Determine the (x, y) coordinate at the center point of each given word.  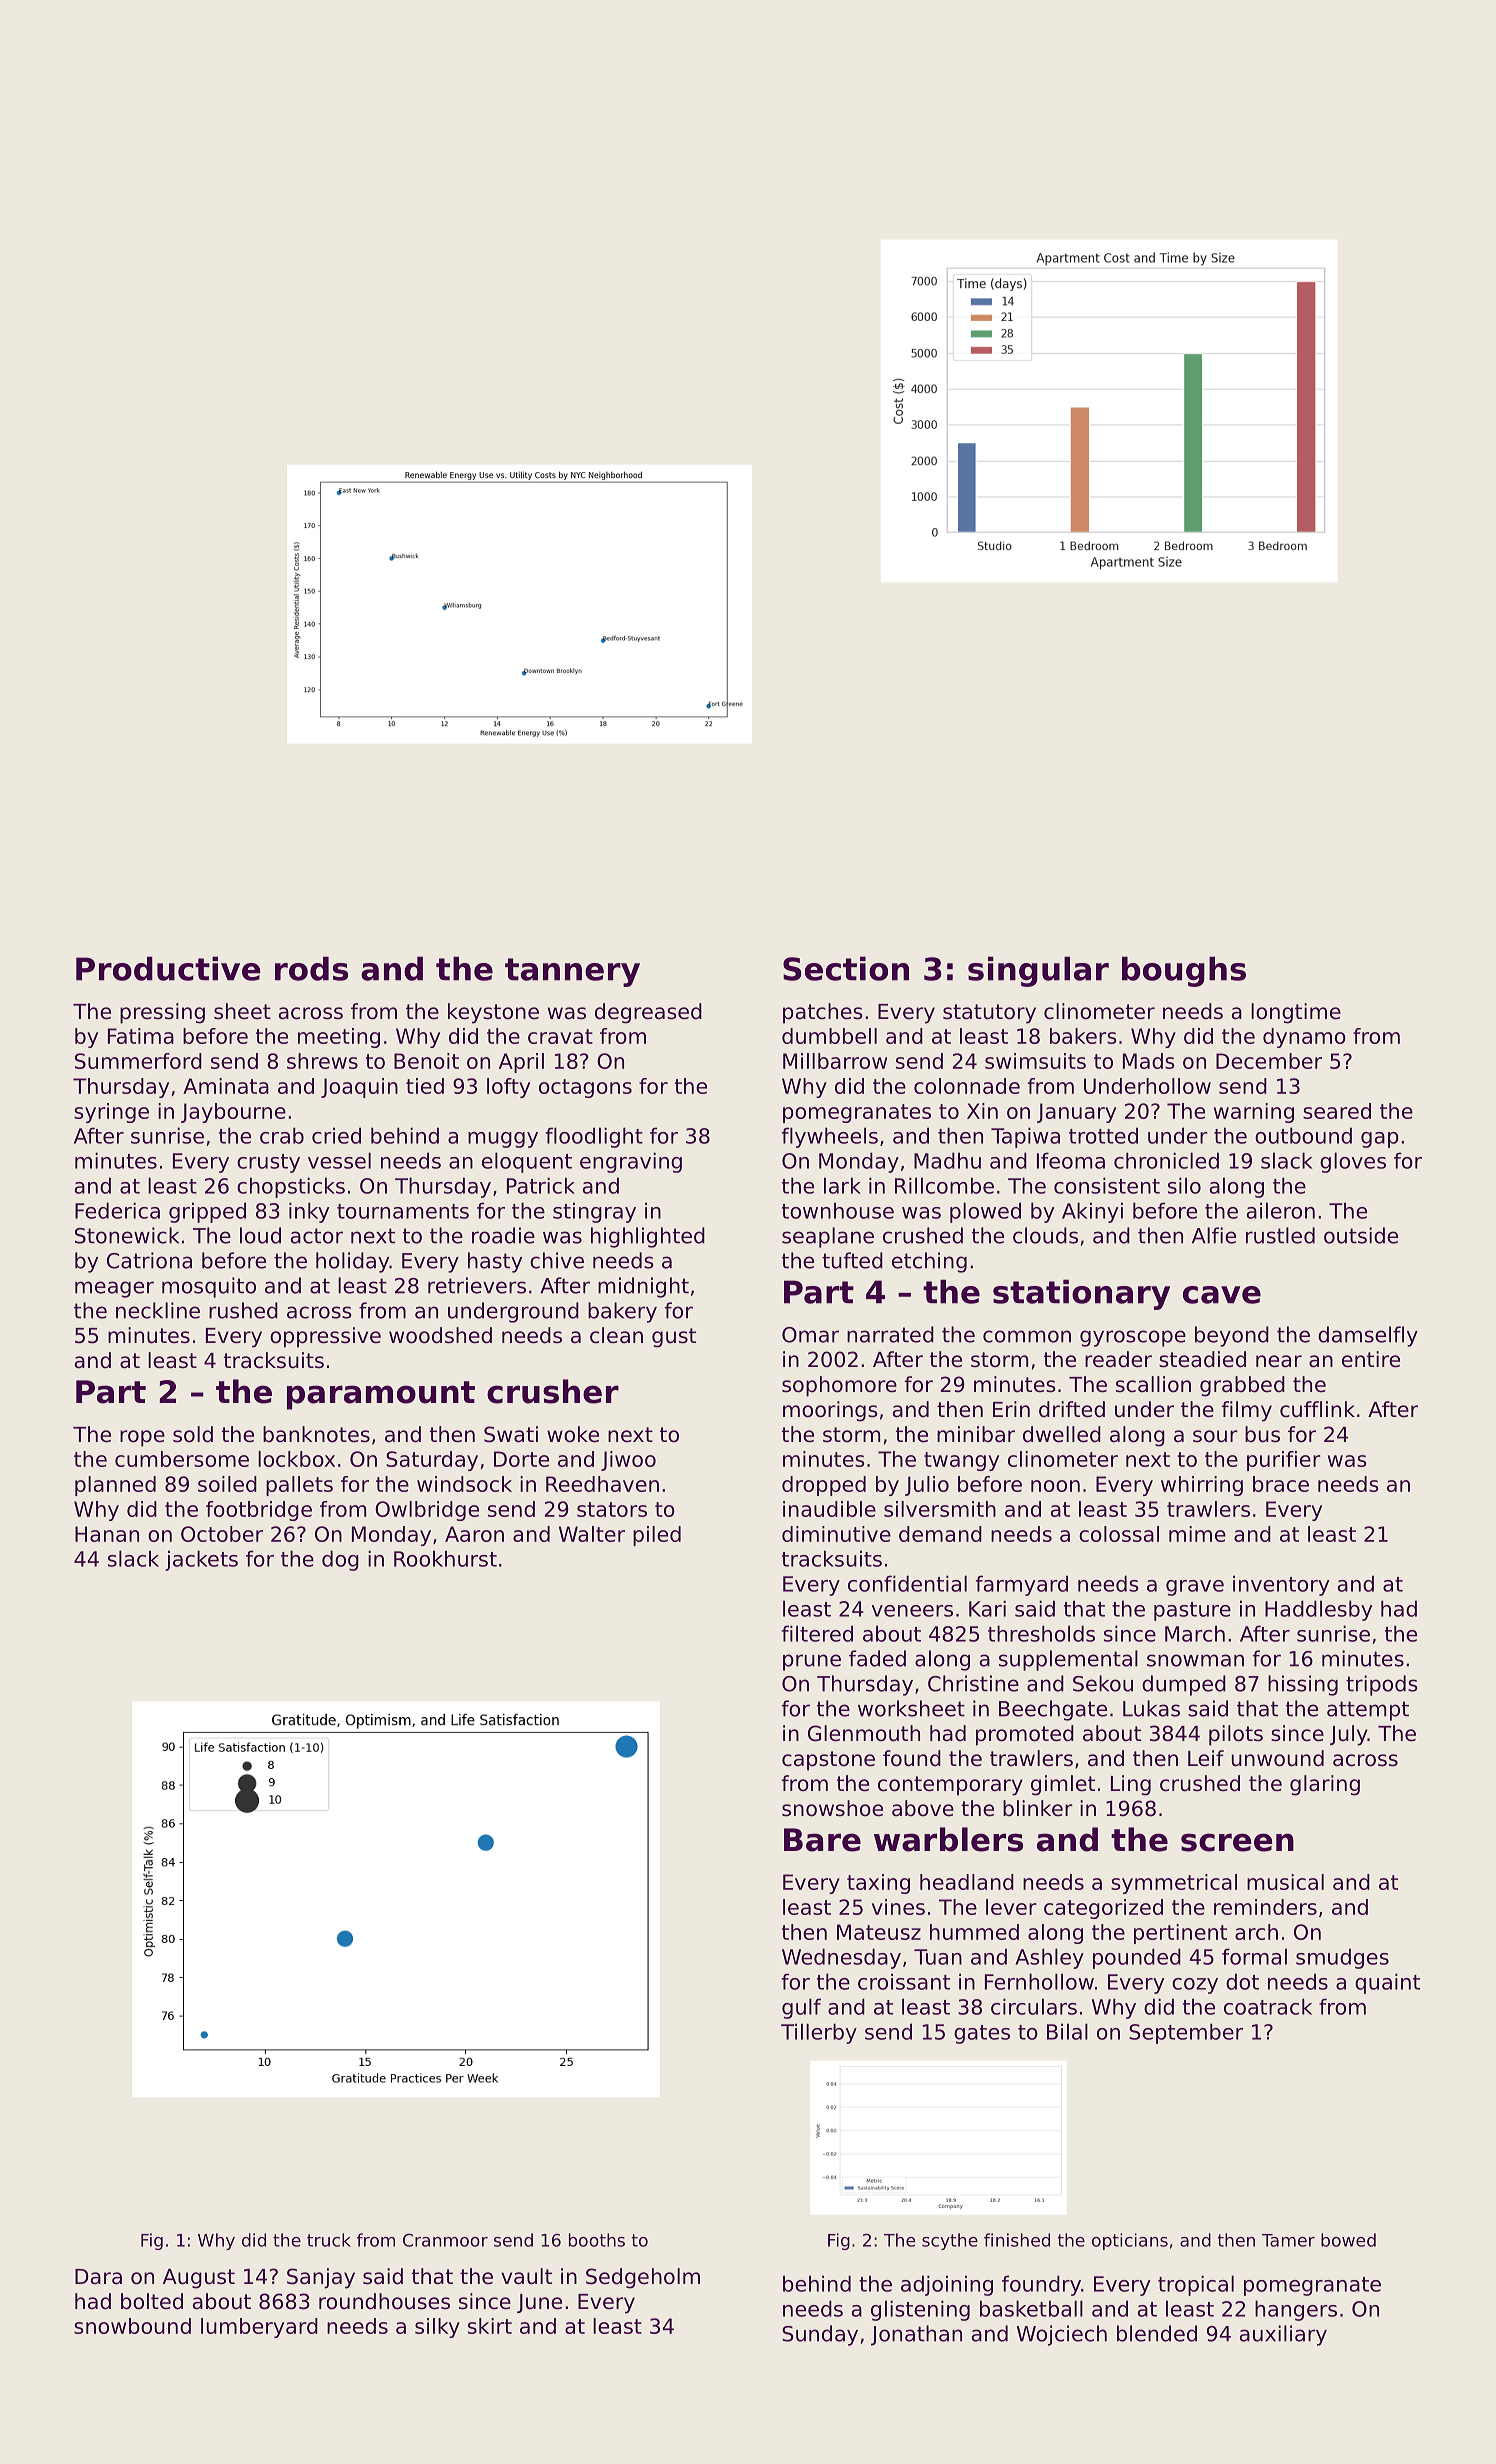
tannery (572, 972)
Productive (168, 968)
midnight (643, 1287)
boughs (1184, 971)
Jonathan (916, 2335)
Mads (1149, 1061)
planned (115, 1486)
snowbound (132, 2326)
